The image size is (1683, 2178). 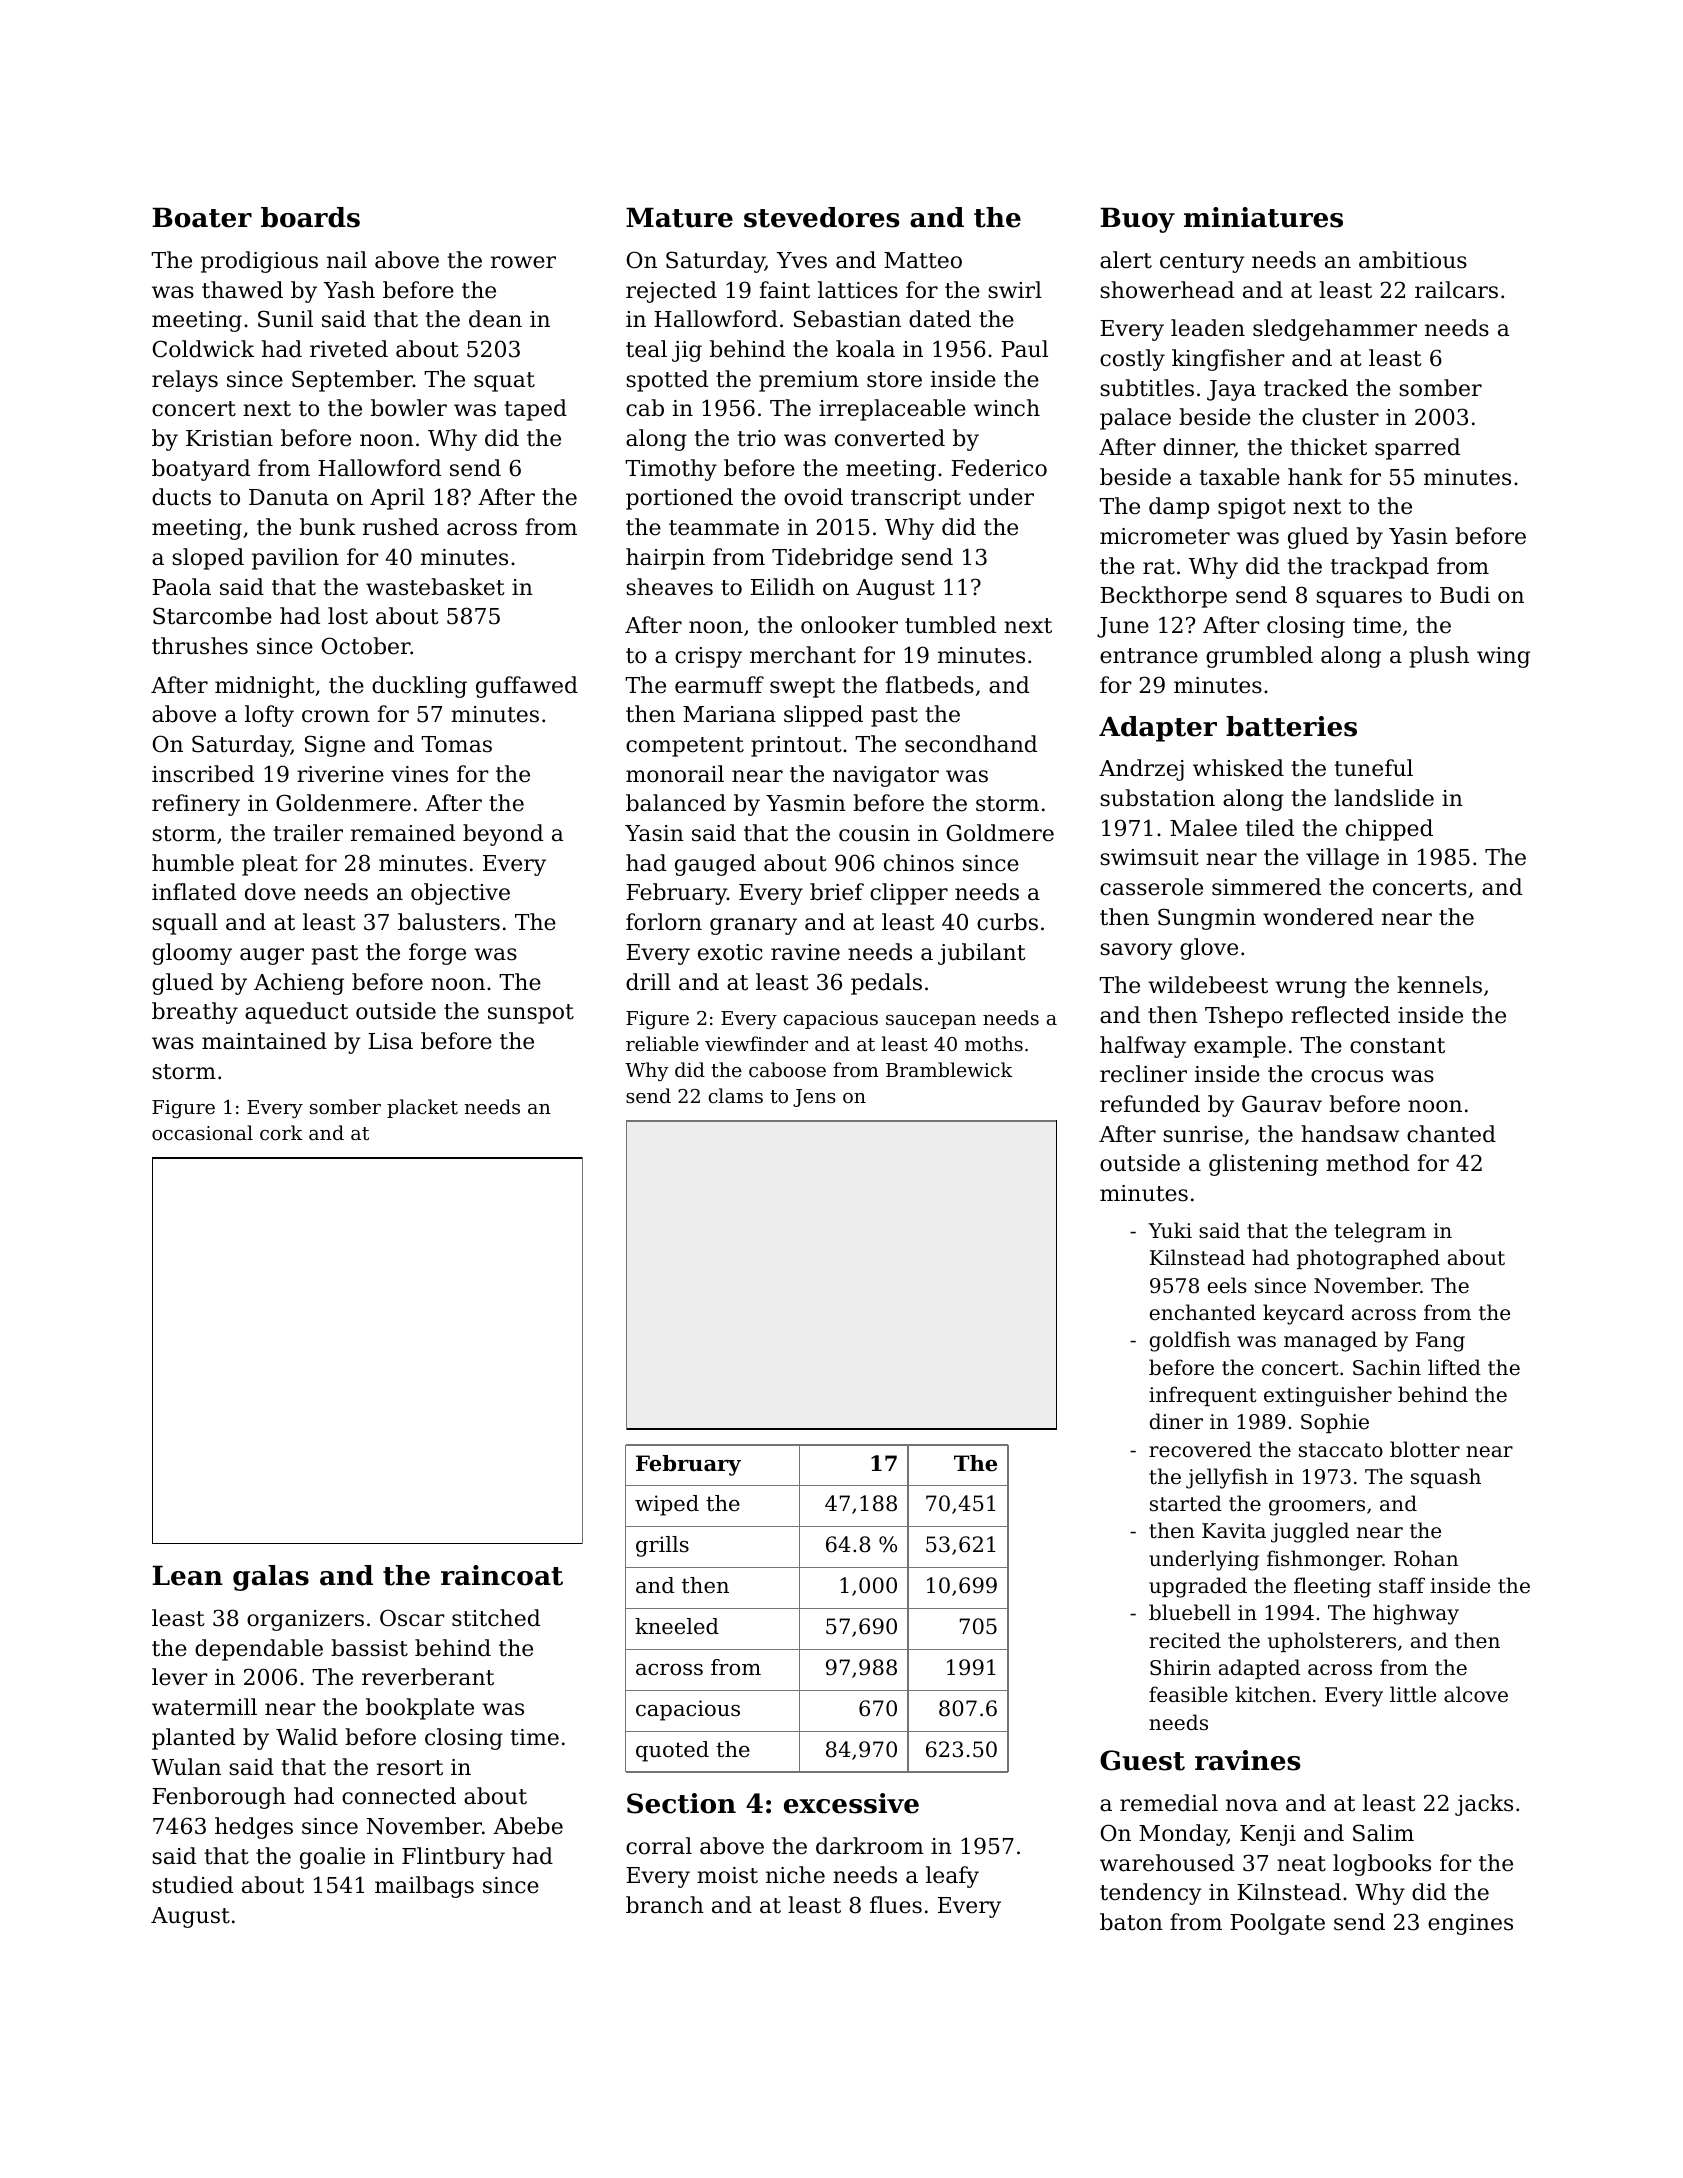 What do you see at coordinates (814, 1098) in the screenshot?
I see `Jens` at bounding box center [814, 1098].
